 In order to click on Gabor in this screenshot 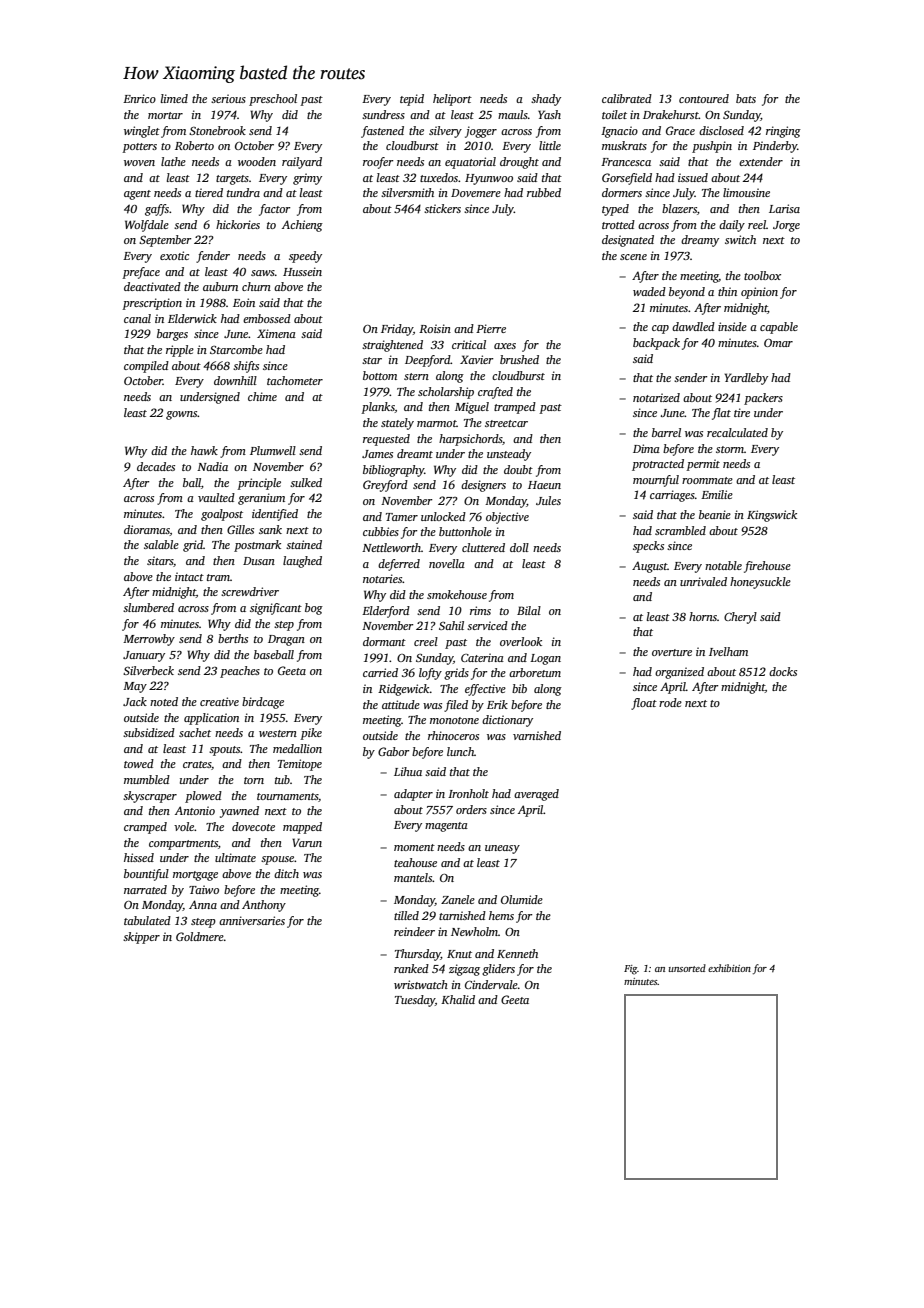, I will do `click(393, 751)`.
